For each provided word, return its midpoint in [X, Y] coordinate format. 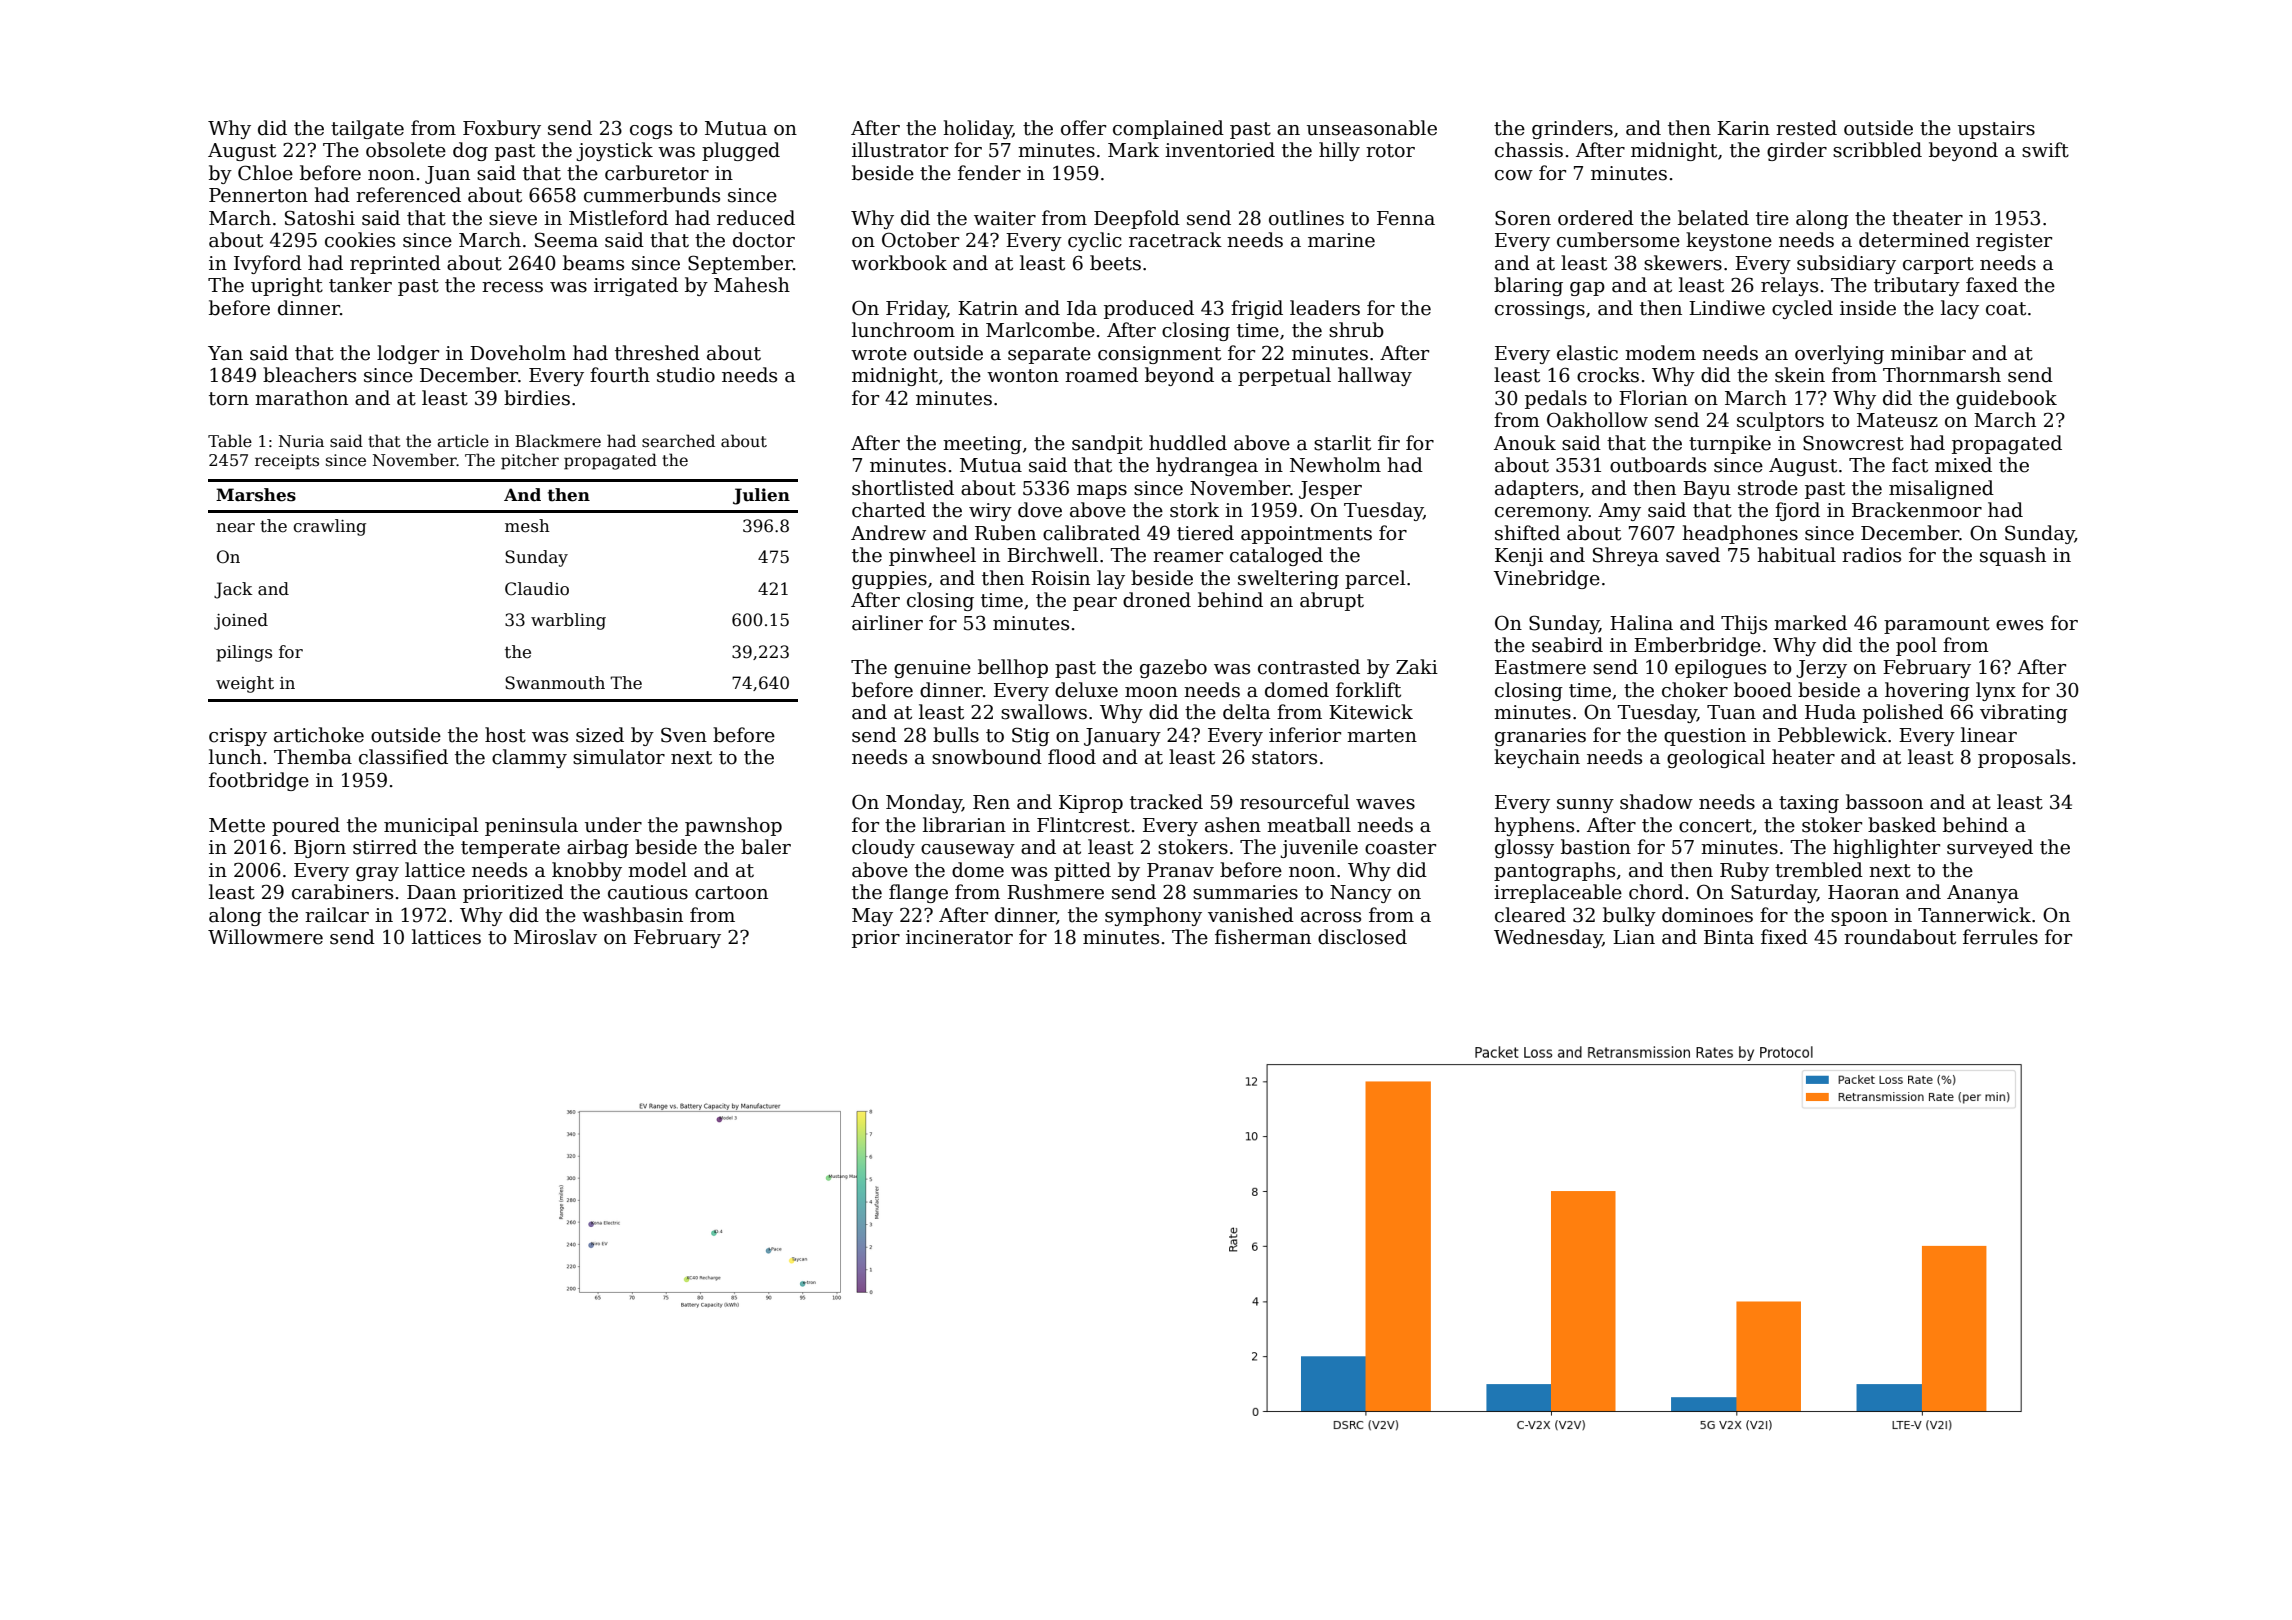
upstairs [1996, 130]
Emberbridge [1697, 646]
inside [1868, 308]
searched [678, 441]
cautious [648, 892]
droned [1157, 600]
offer [1083, 128]
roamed [1101, 375]
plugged [741, 151]
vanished [1251, 915]
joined [241, 621]
